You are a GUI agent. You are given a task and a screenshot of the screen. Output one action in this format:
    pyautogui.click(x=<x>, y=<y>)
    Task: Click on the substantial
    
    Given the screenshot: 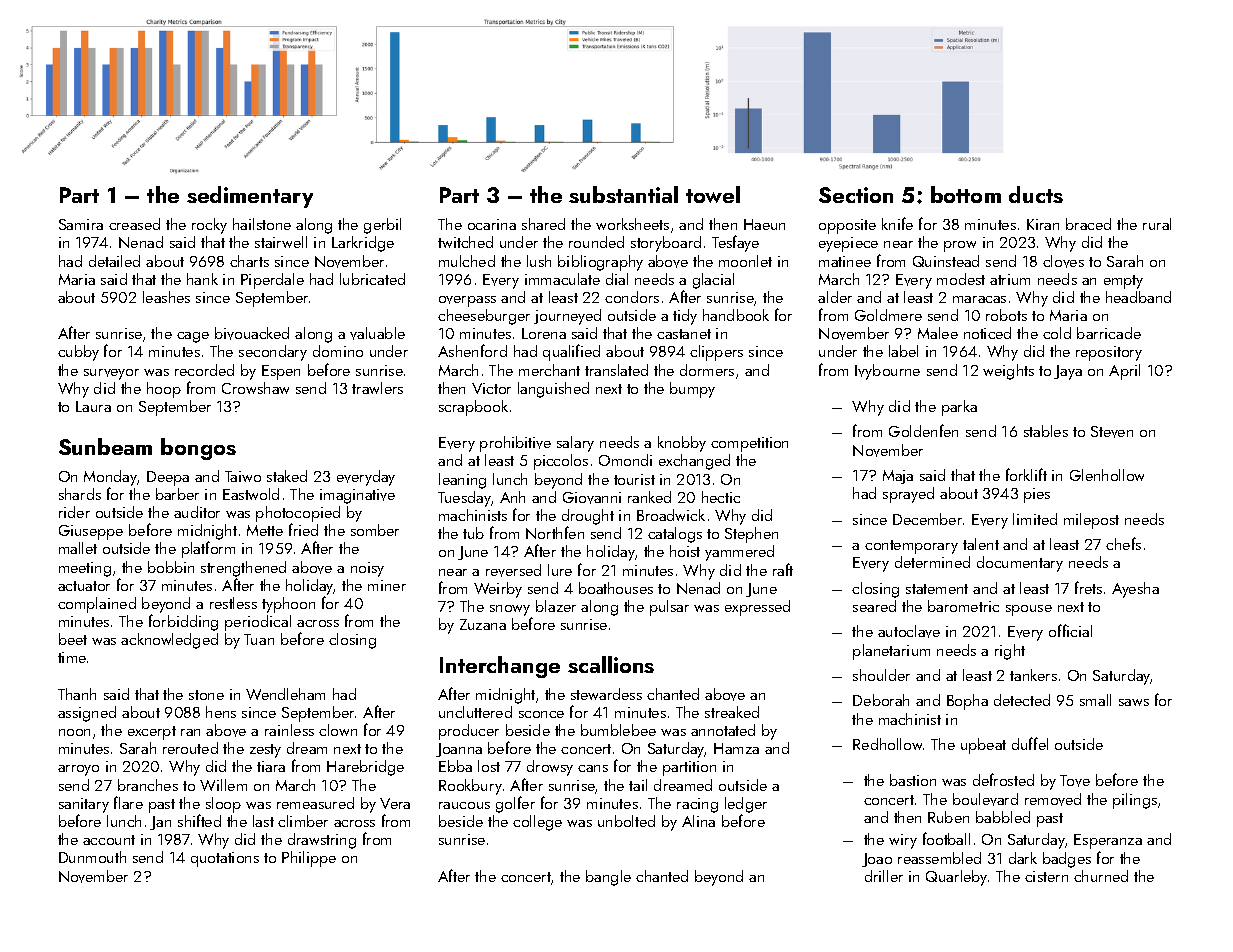 What is the action you would take?
    pyautogui.click(x=623, y=194)
